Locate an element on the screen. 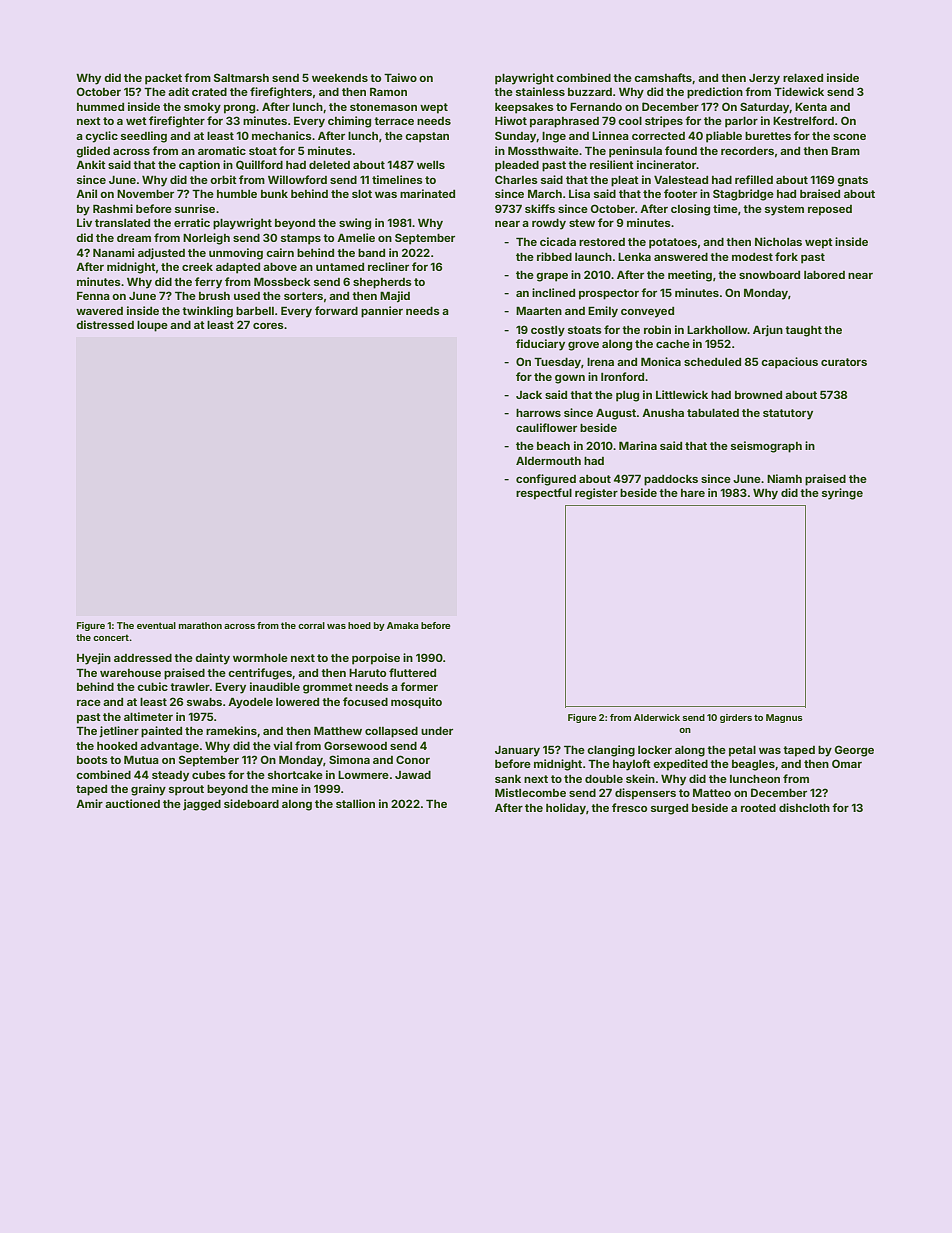 This screenshot has height=1233, width=952. register is located at coordinates (596, 494).
